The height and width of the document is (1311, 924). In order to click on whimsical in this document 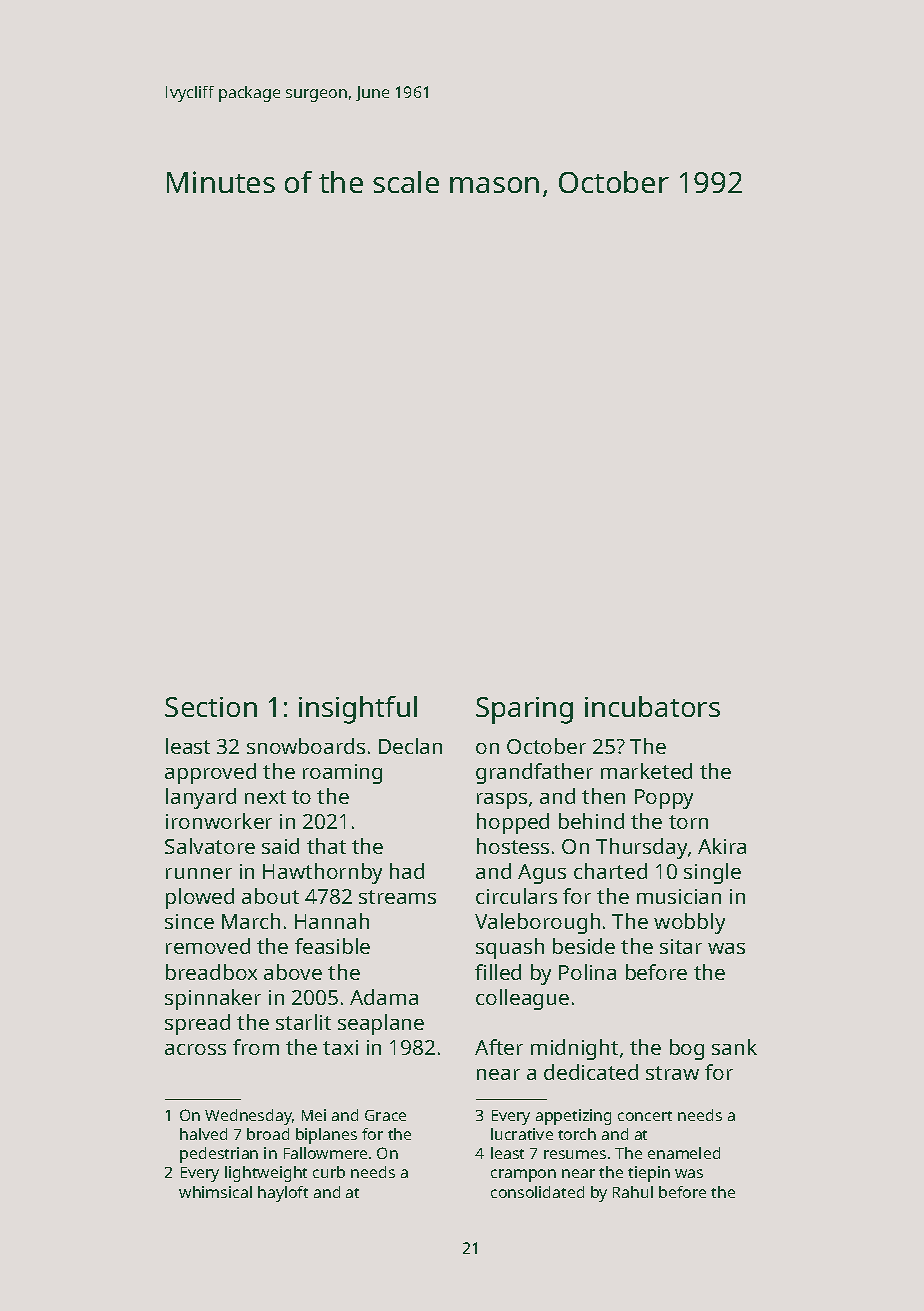, I will do `click(215, 1192)`.
